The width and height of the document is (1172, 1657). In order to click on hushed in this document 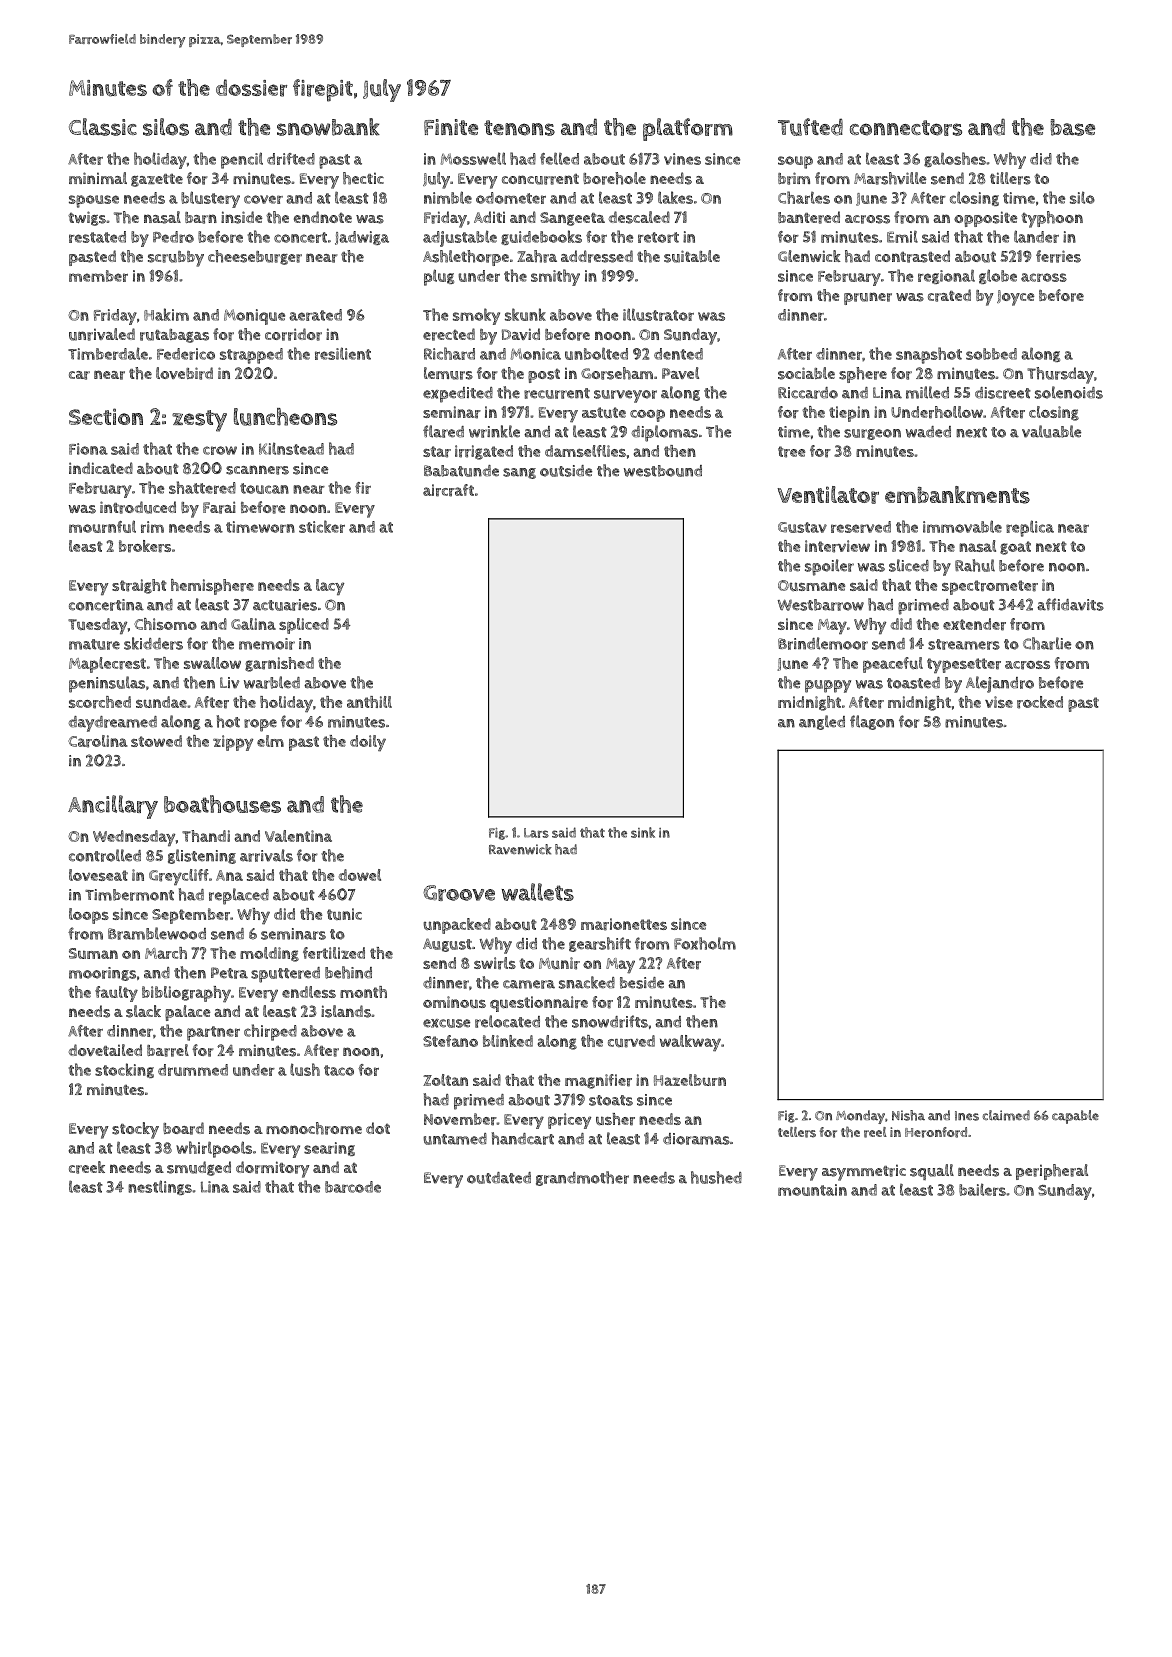, I will do `click(716, 1177)`.
